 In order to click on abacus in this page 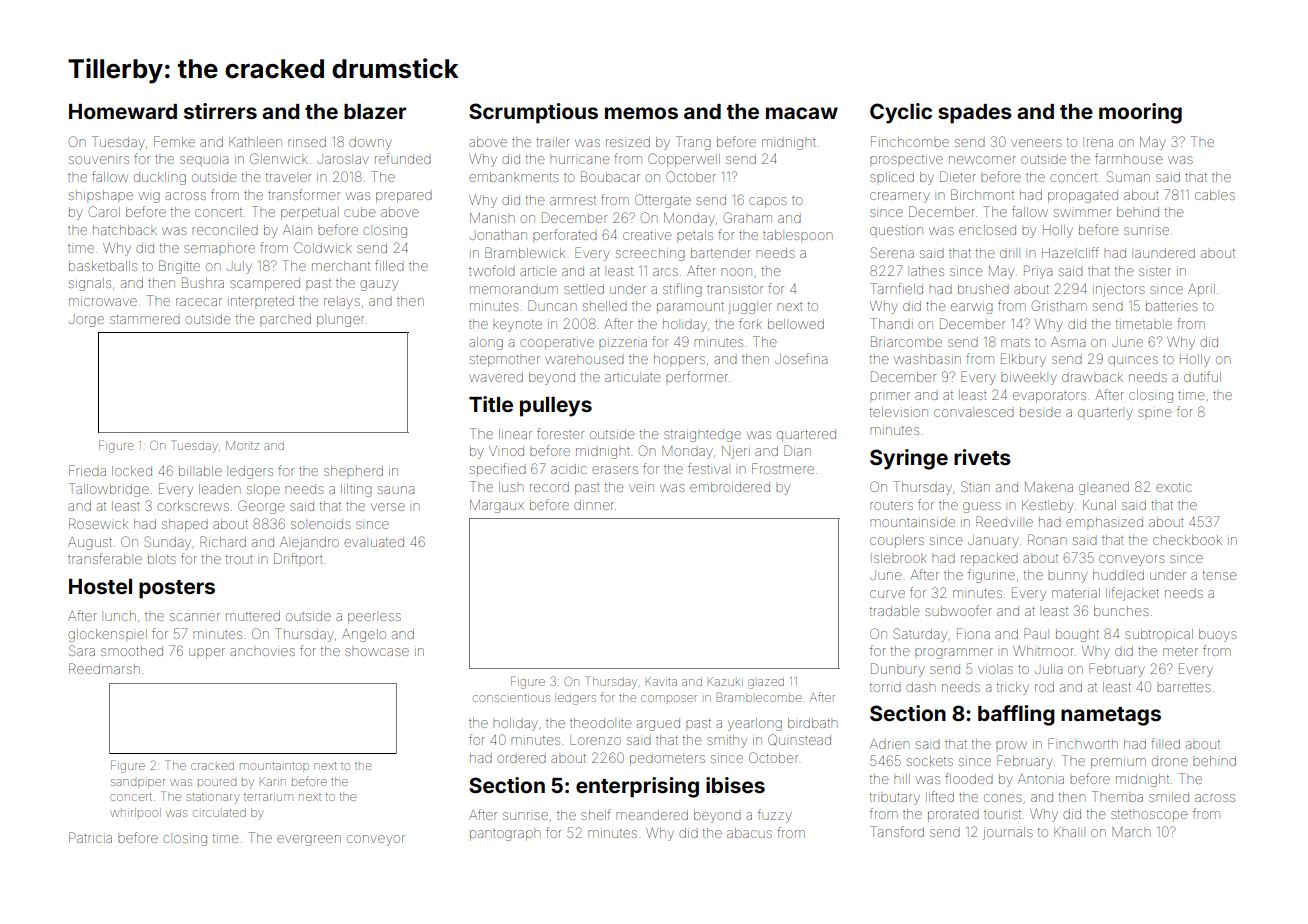, I will do `click(749, 833)`.
